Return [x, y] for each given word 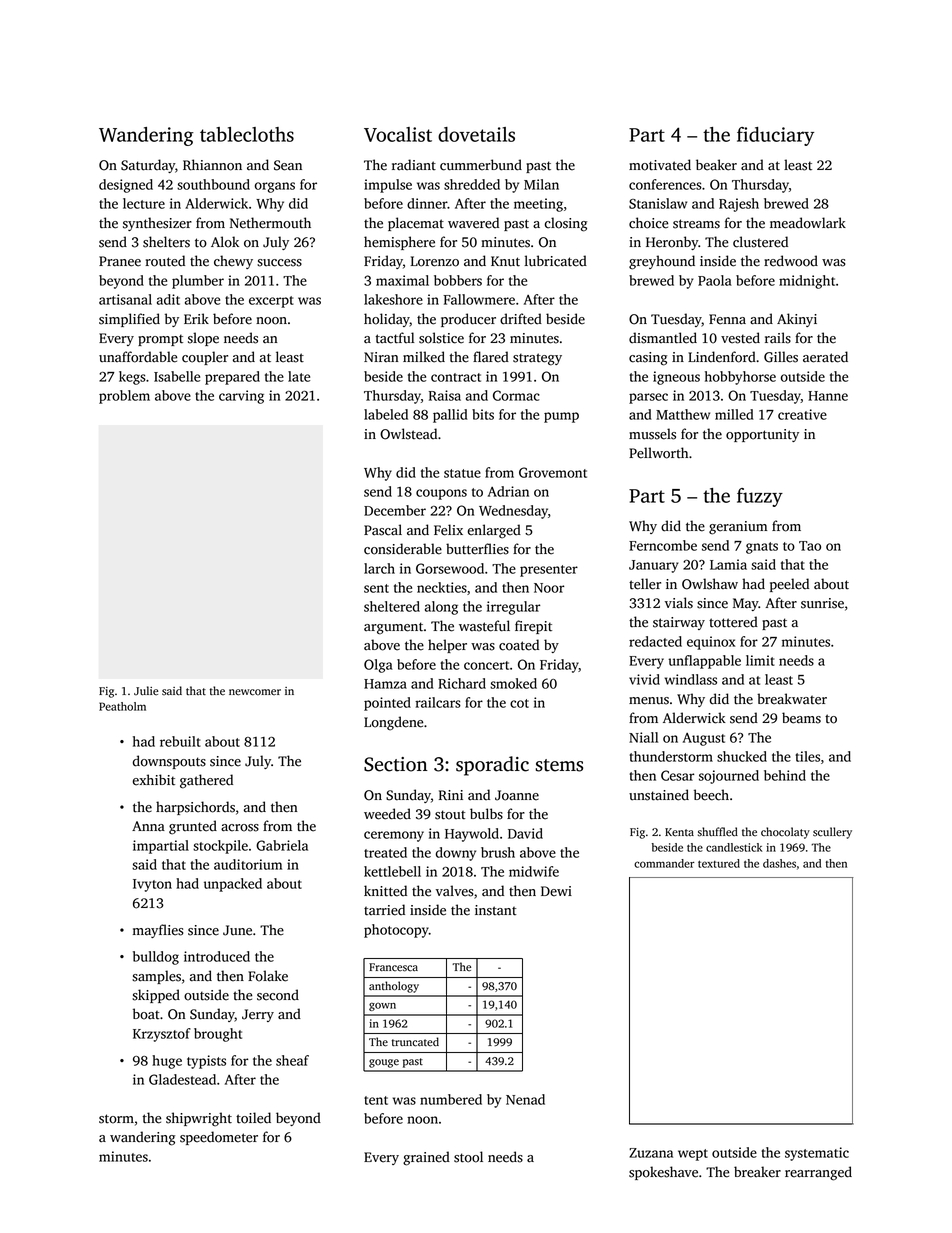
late [299, 376]
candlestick [734, 847]
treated [385, 852]
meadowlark [808, 223]
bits [483, 414]
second [278, 995]
